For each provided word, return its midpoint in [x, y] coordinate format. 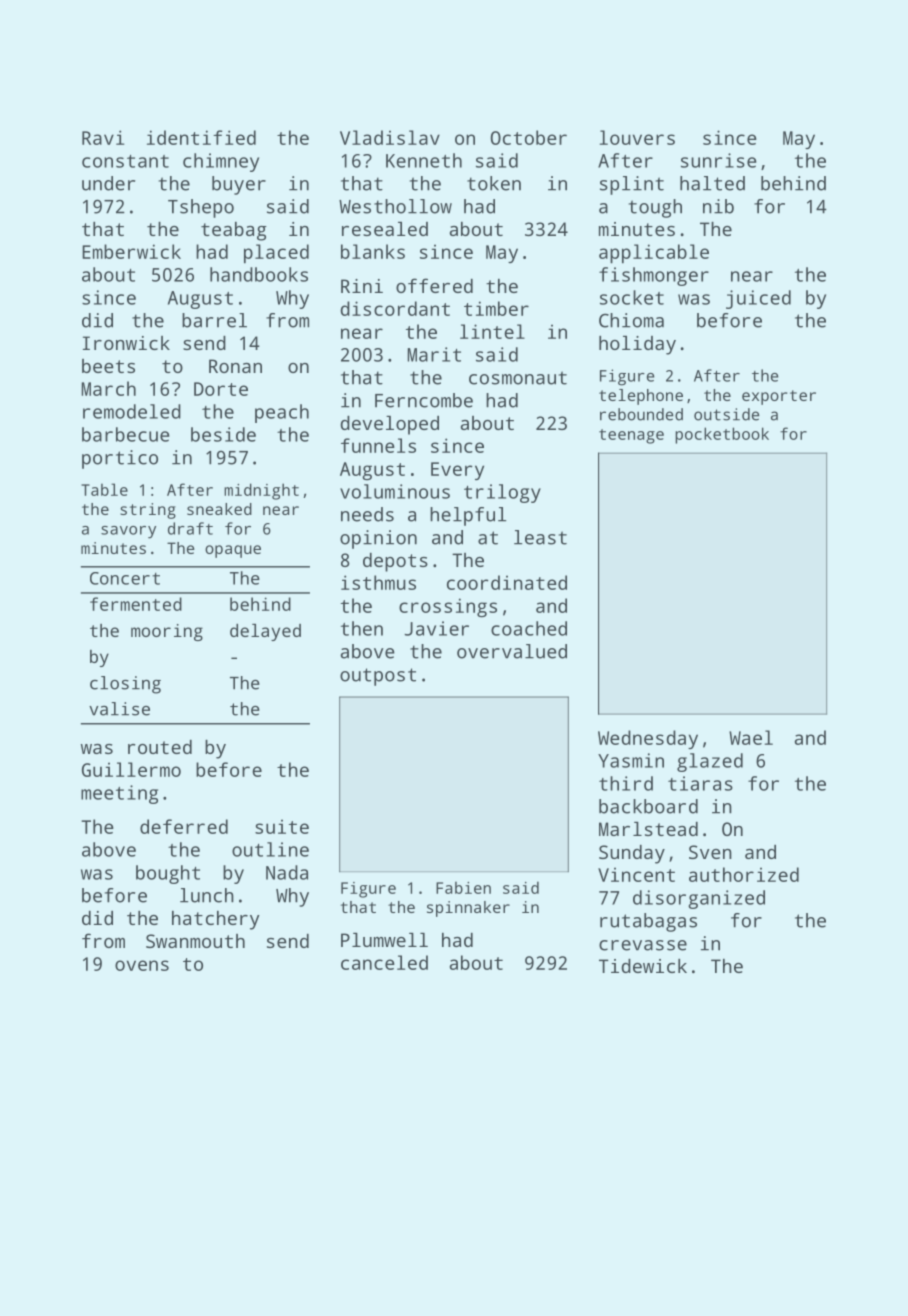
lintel [492, 331]
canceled [384, 962]
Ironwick [126, 343]
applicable [654, 254]
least [540, 537]
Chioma [631, 320]
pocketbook [722, 435]
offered [434, 285]
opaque [233, 551]
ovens [142, 965]
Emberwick [131, 251]
